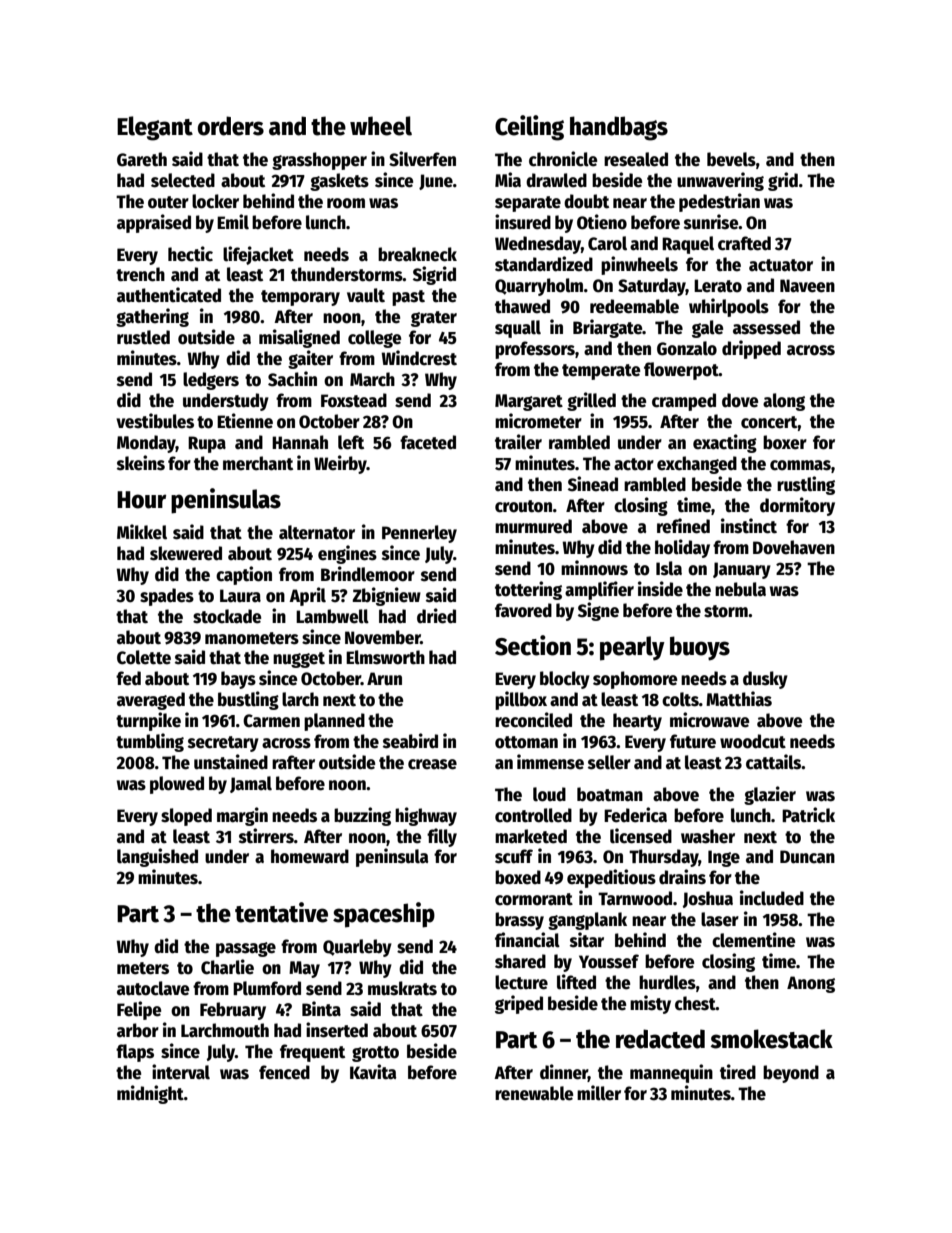  What do you see at coordinates (772, 898) in the page?
I see `included` at bounding box center [772, 898].
